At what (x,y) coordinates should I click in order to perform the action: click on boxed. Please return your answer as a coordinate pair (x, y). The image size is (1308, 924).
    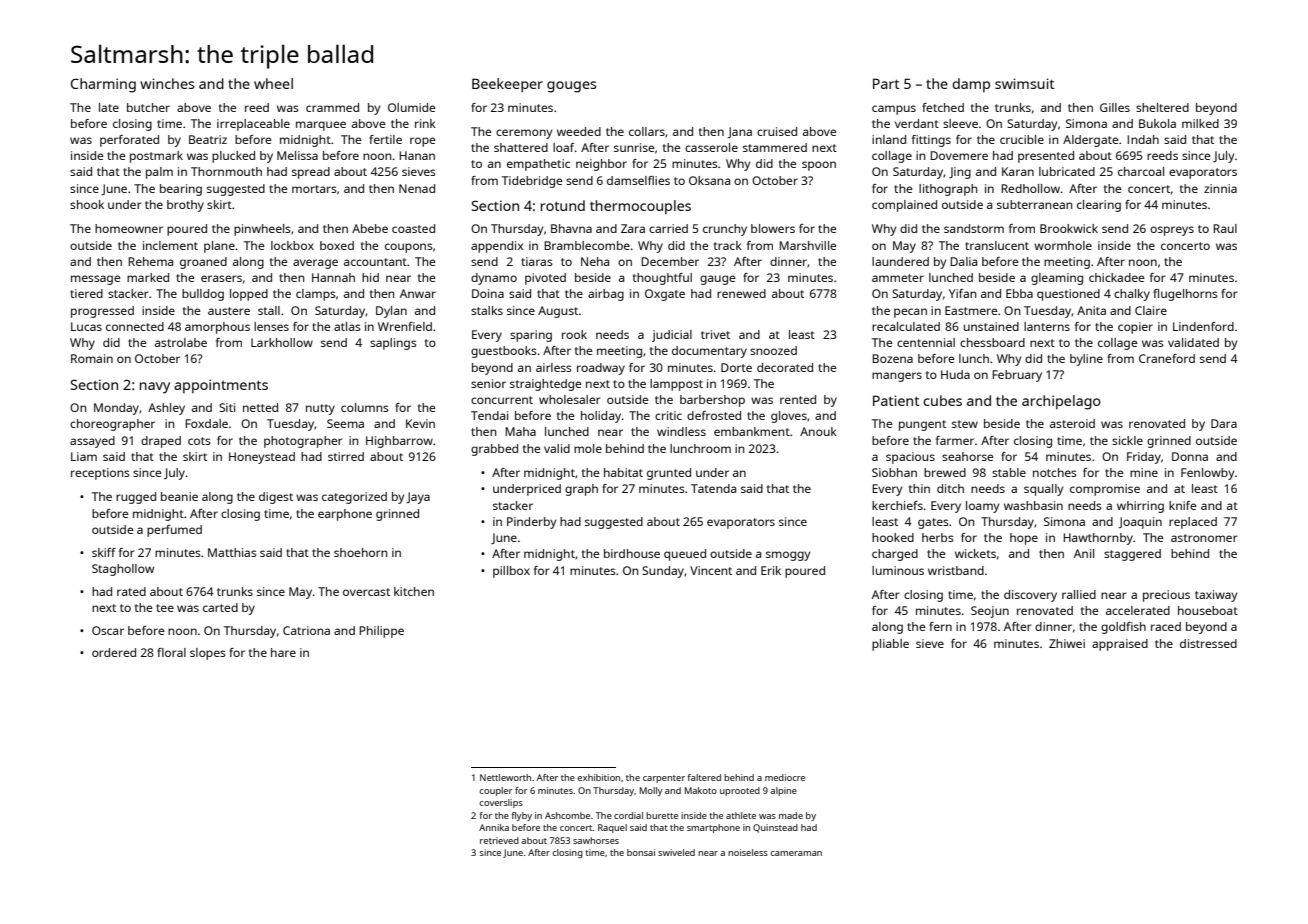
    Looking at the image, I should click on (337, 245).
